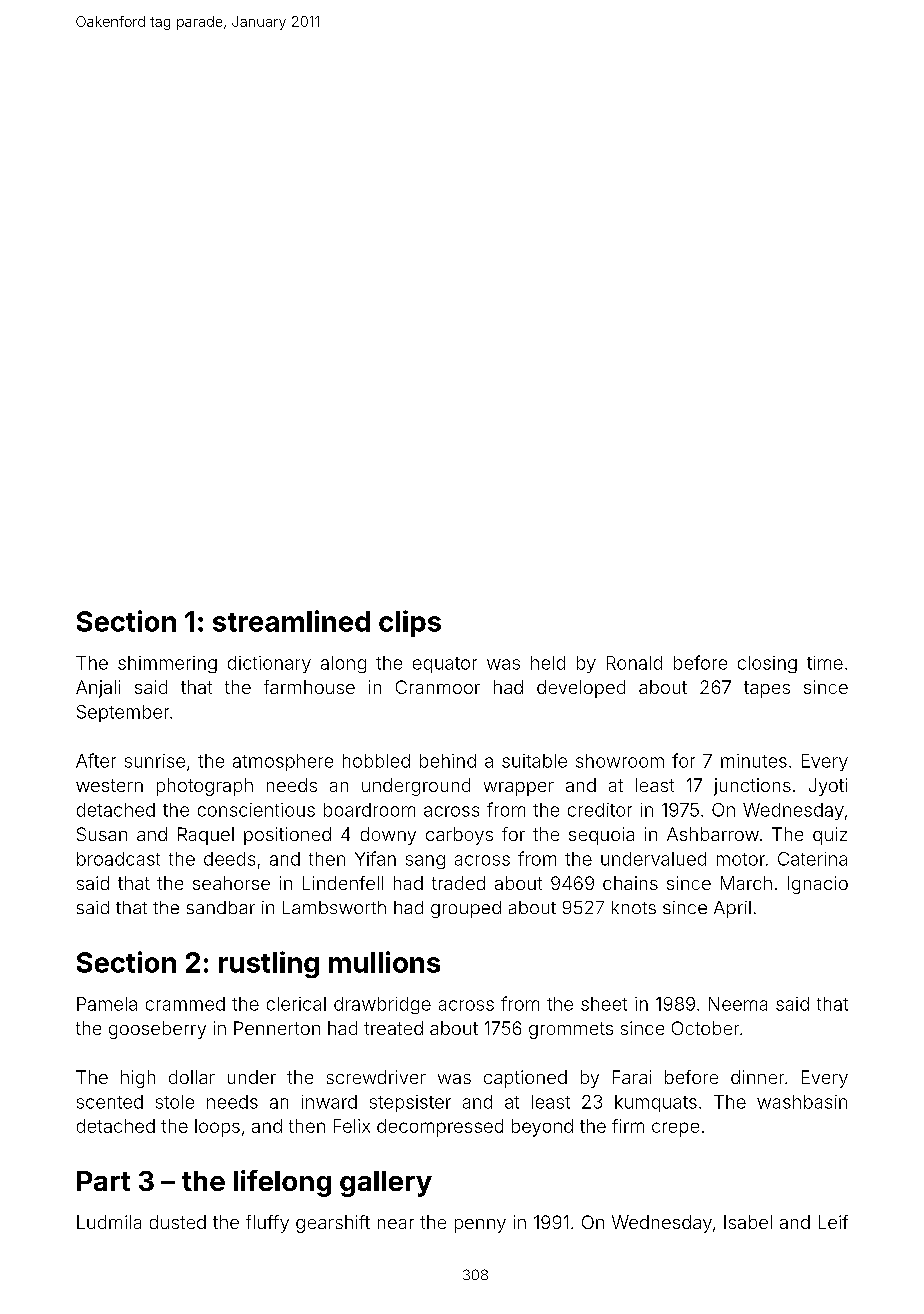  What do you see at coordinates (767, 689) in the image?
I see `tapes` at bounding box center [767, 689].
